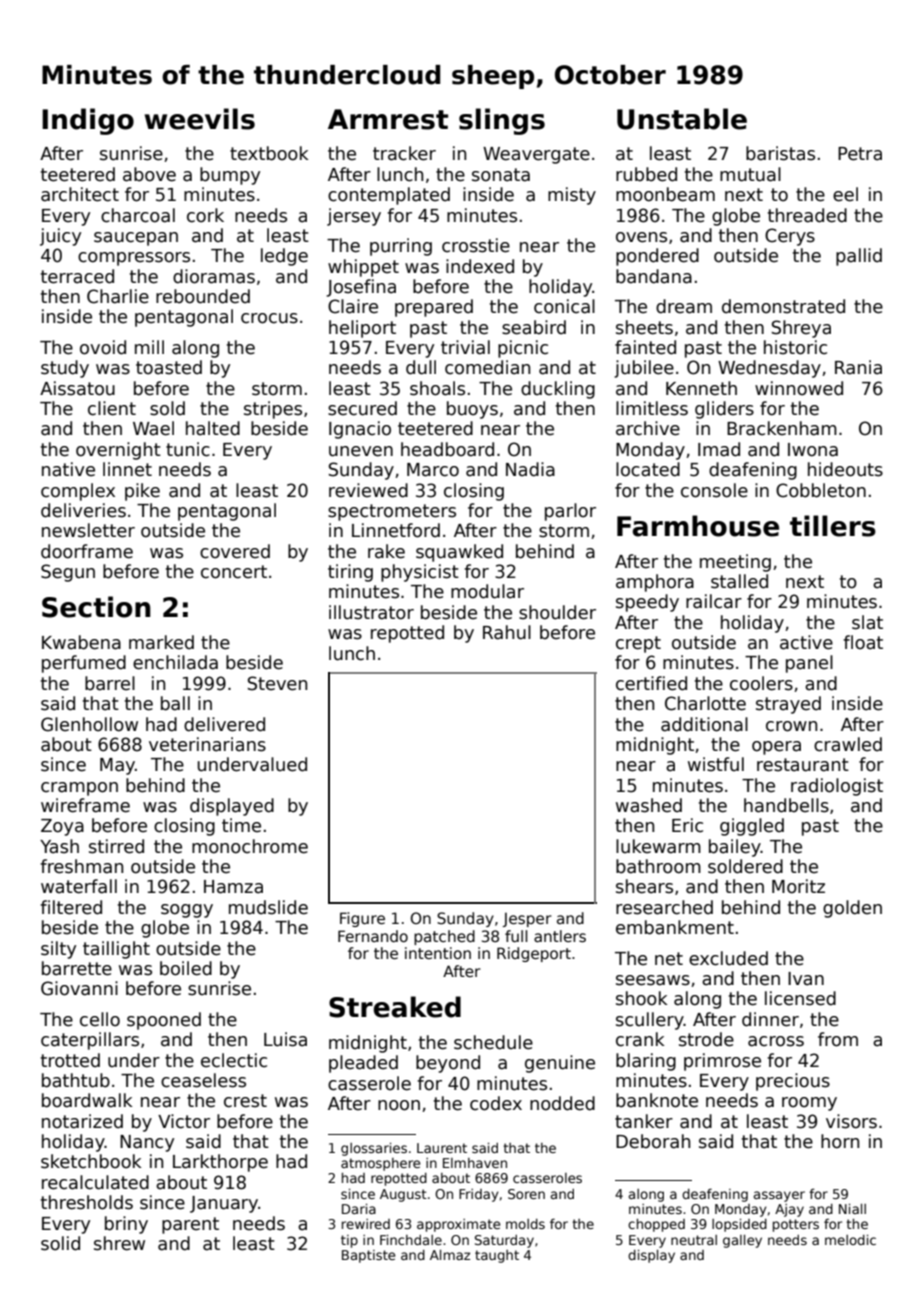 This document has height=1308, width=924. What do you see at coordinates (799, 388) in the document?
I see `winnowed` at bounding box center [799, 388].
